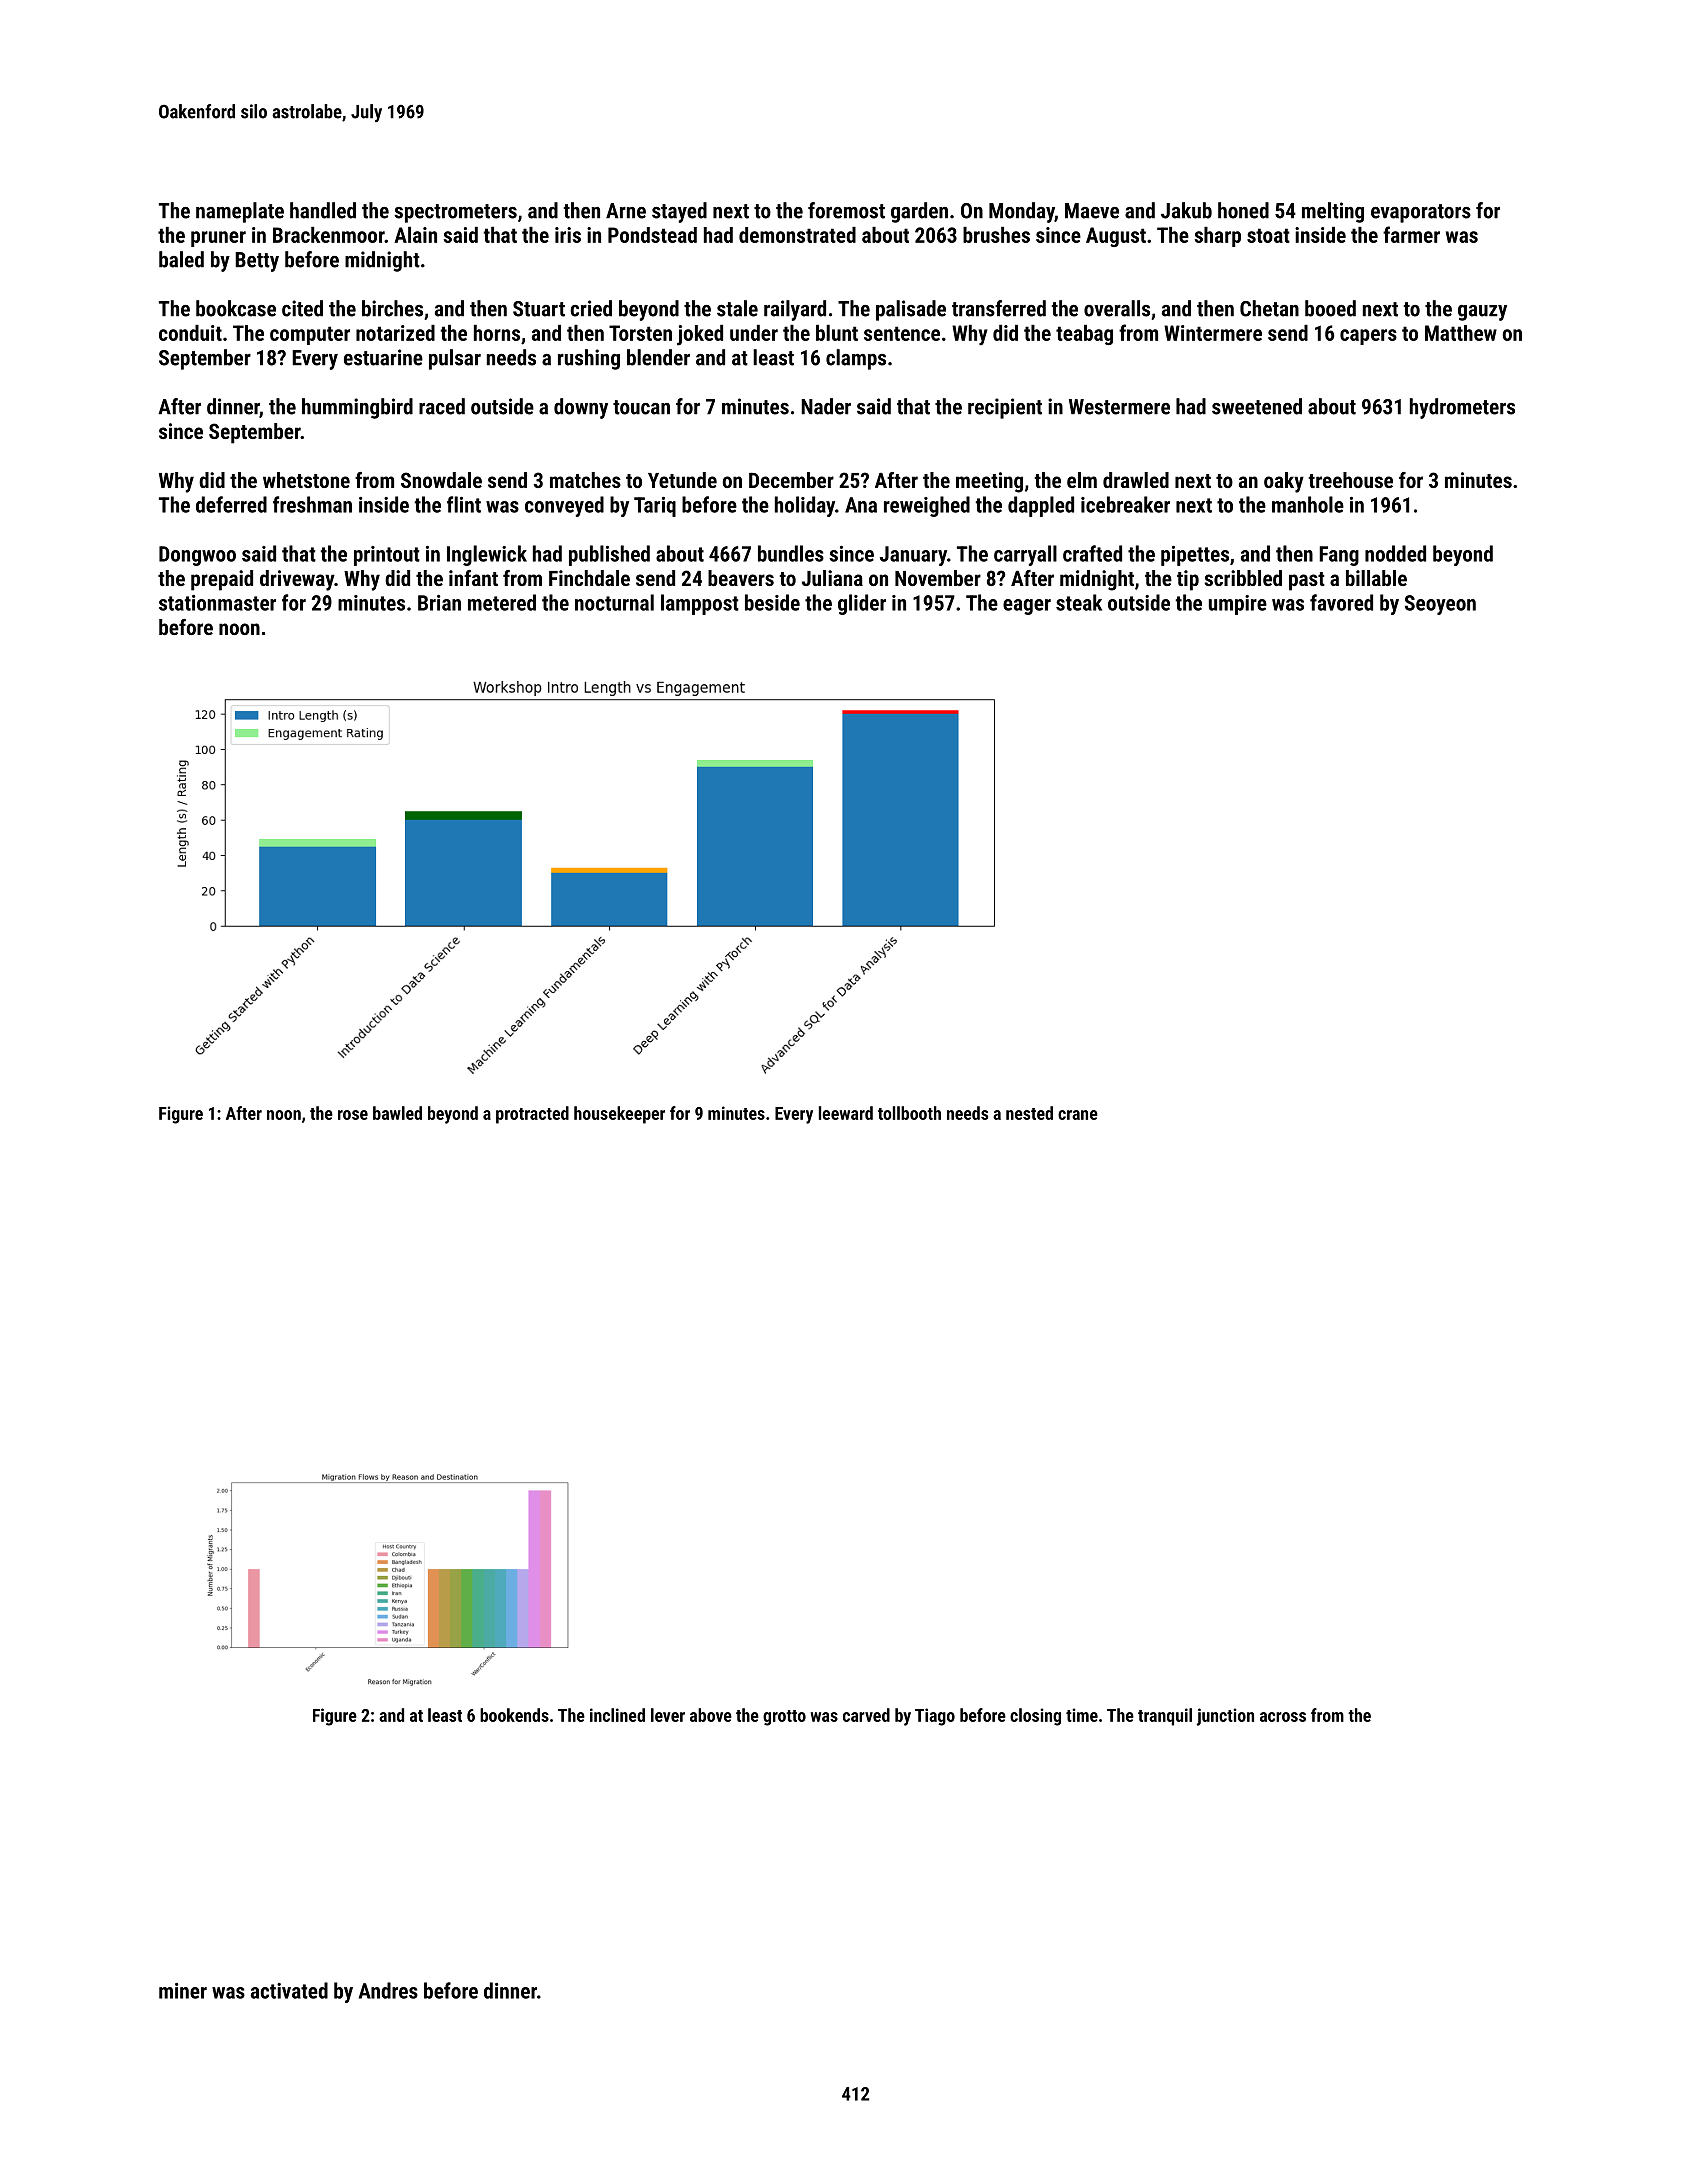  Describe the element at coordinates (1421, 213) in the screenshot. I see `evaporators` at that location.
